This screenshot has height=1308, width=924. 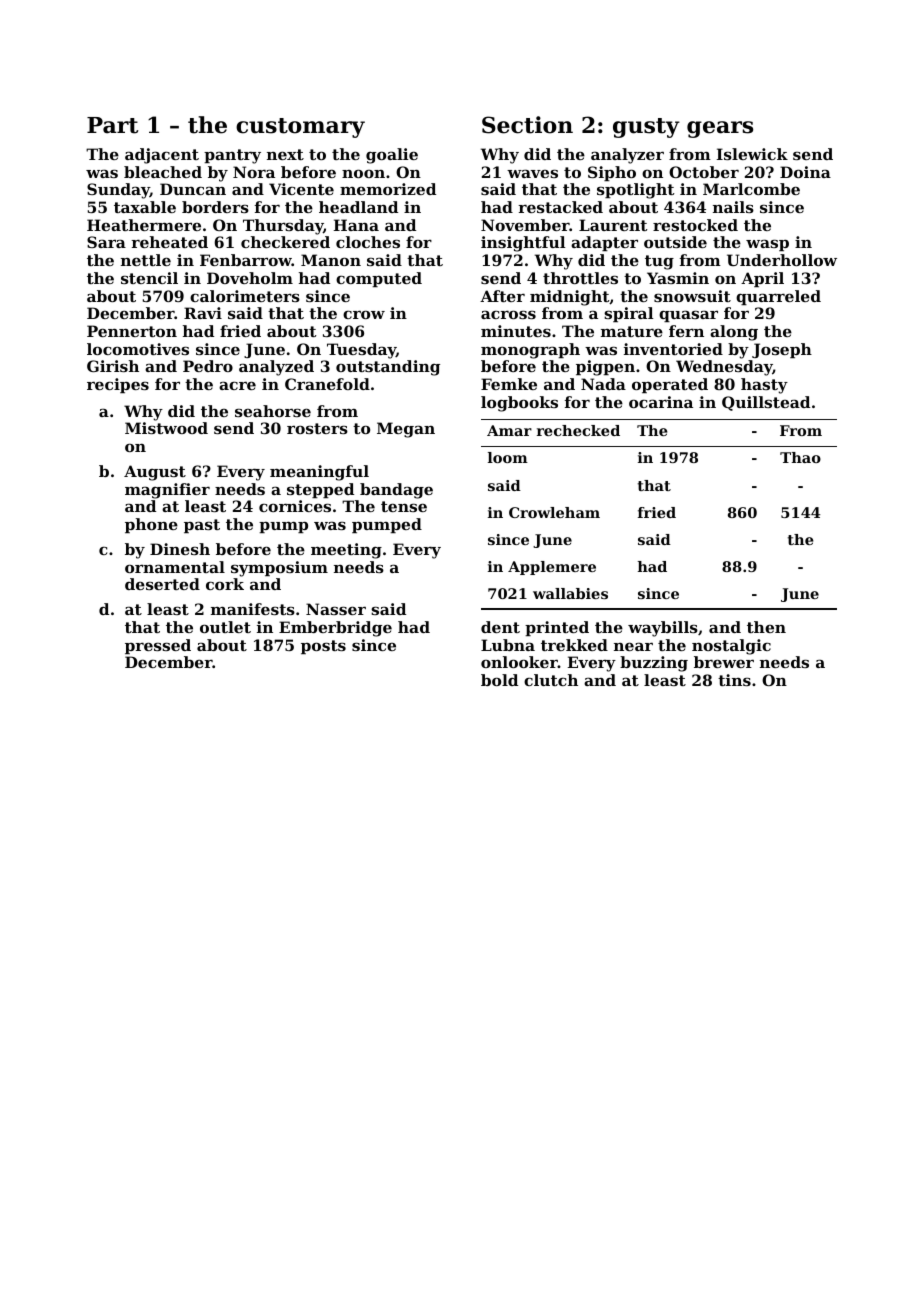 What do you see at coordinates (551, 680) in the screenshot?
I see `clutch` at bounding box center [551, 680].
